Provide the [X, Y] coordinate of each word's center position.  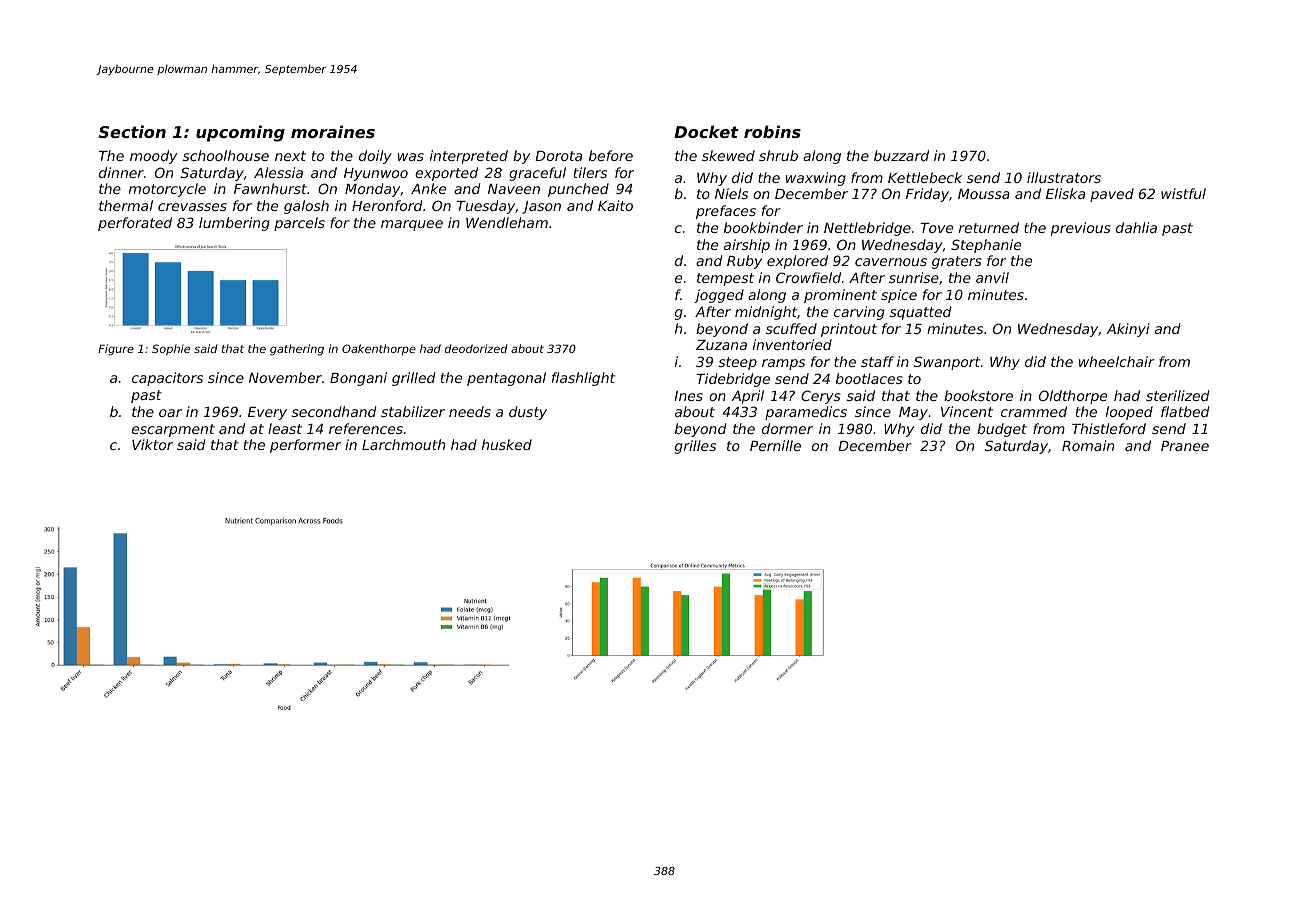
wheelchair [1117, 361]
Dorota [558, 156]
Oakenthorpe [379, 350]
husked [507, 444]
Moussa [984, 194]
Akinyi [1128, 330]
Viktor [152, 444]
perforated [135, 224]
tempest [725, 279]
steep [737, 363]
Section [132, 131]
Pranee [1185, 446]
